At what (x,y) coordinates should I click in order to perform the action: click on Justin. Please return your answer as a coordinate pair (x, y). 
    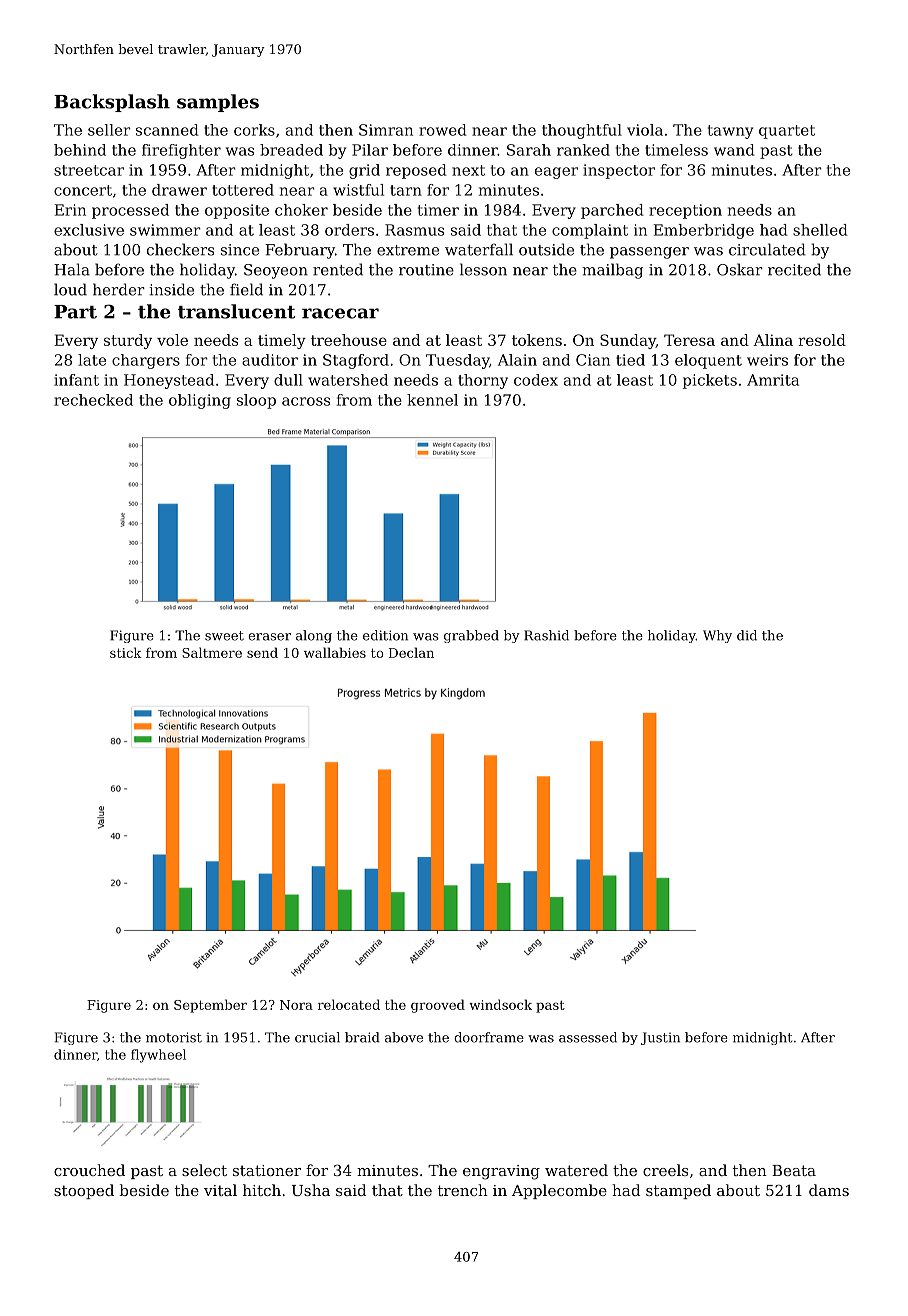
    Looking at the image, I should click on (660, 1038).
